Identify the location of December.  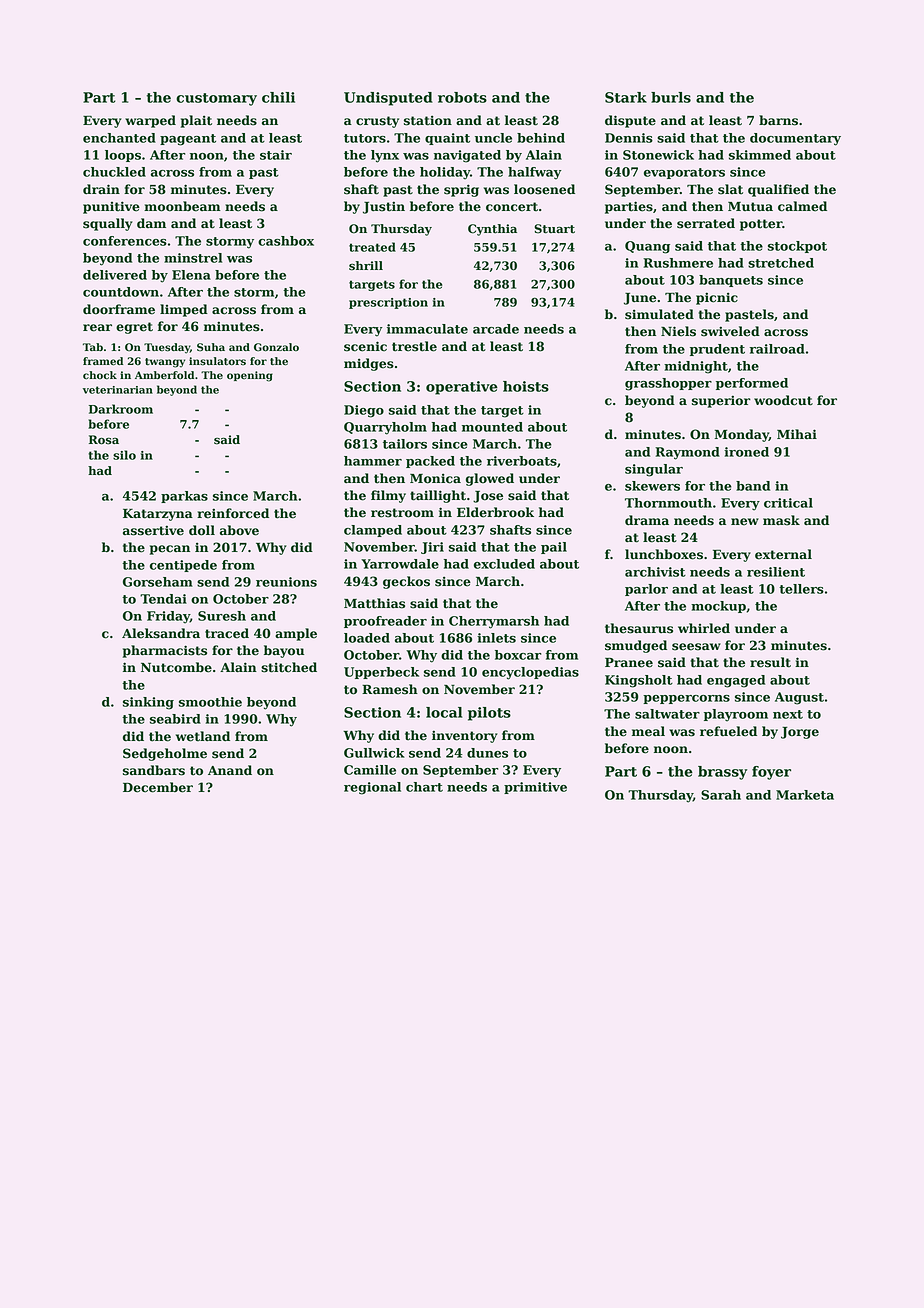
(158, 787).
